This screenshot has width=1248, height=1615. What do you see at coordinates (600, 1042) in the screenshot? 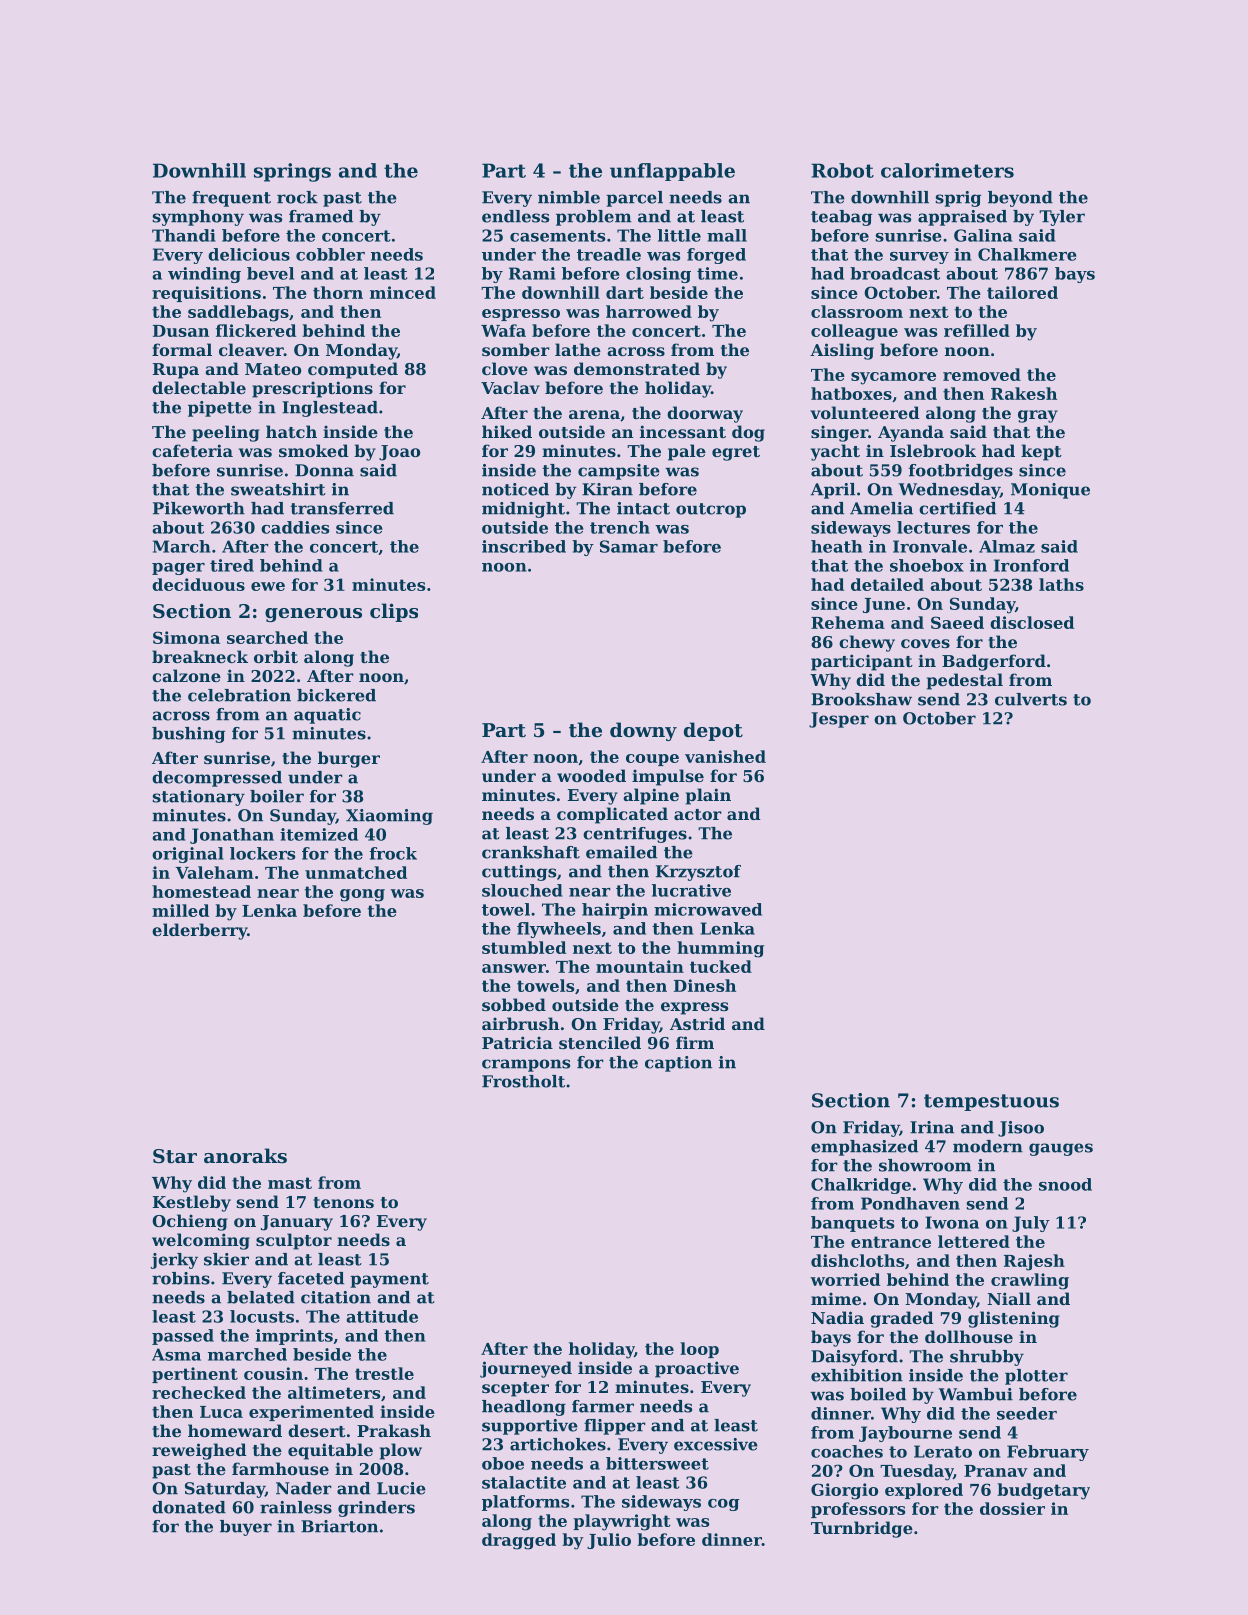
I see `stenciled` at bounding box center [600, 1042].
